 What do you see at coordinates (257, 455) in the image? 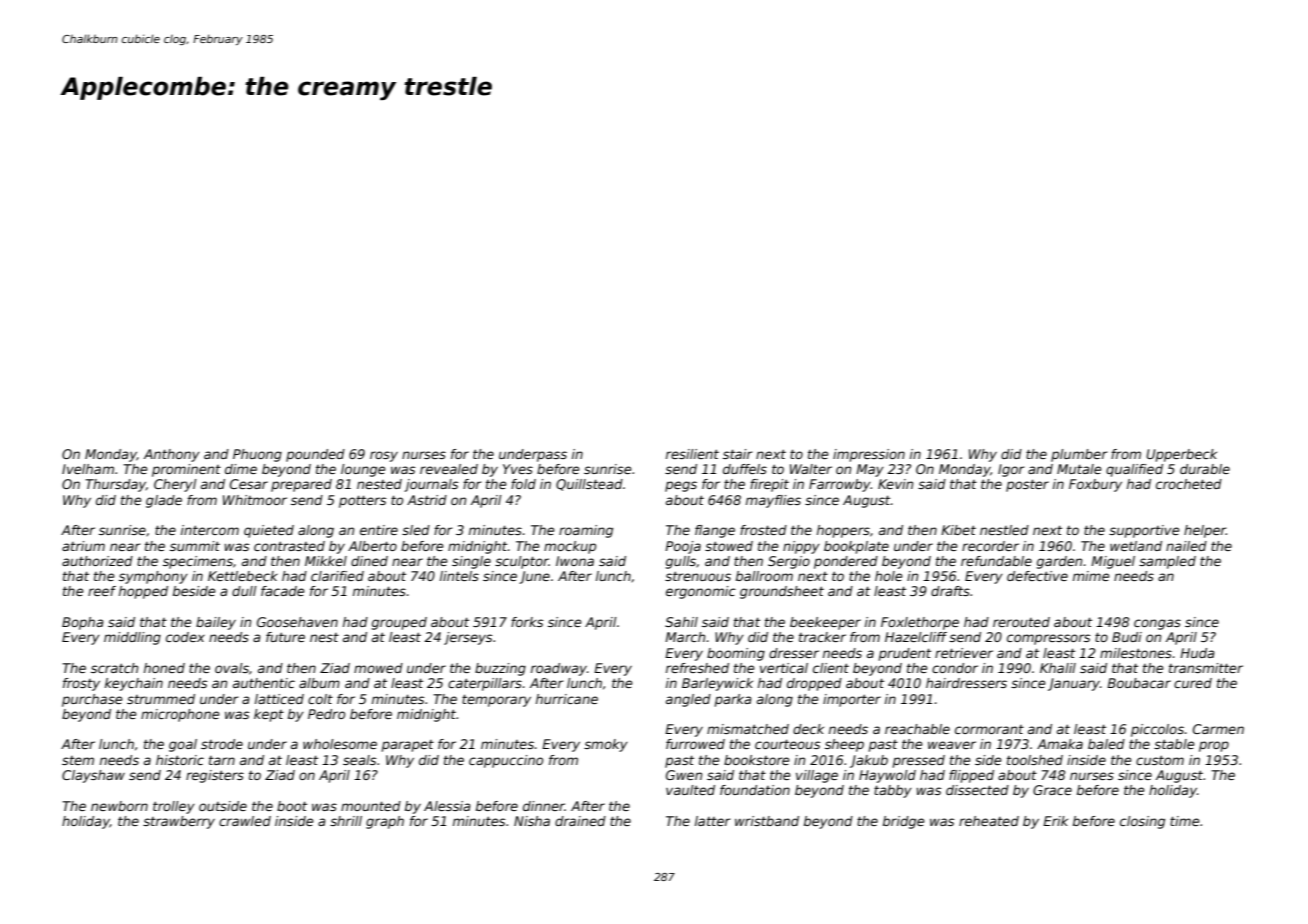
I see `Phuong` at bounding box center [257, 455].
